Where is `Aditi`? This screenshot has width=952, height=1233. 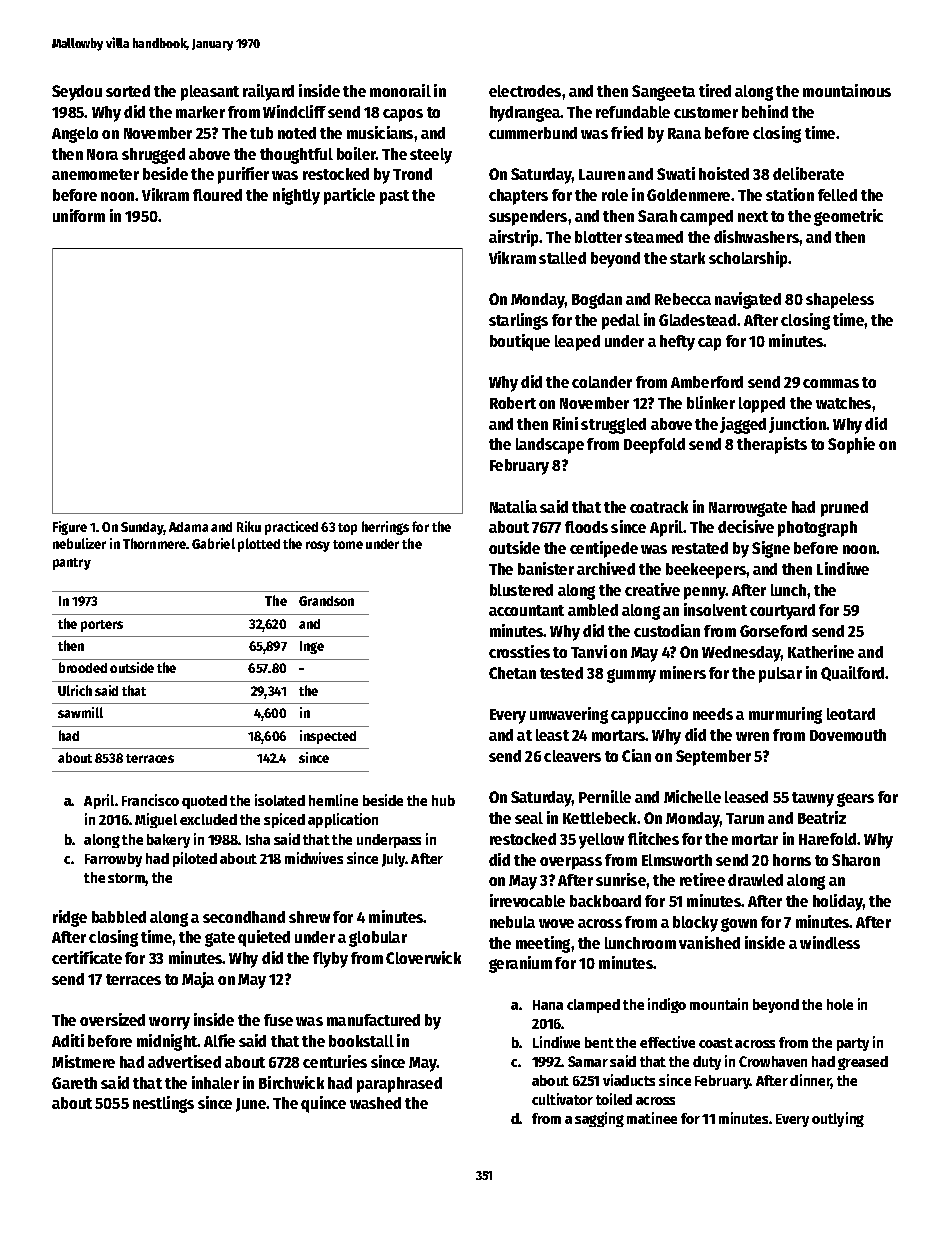 Aditi is located at coordinates (68, 1040).
